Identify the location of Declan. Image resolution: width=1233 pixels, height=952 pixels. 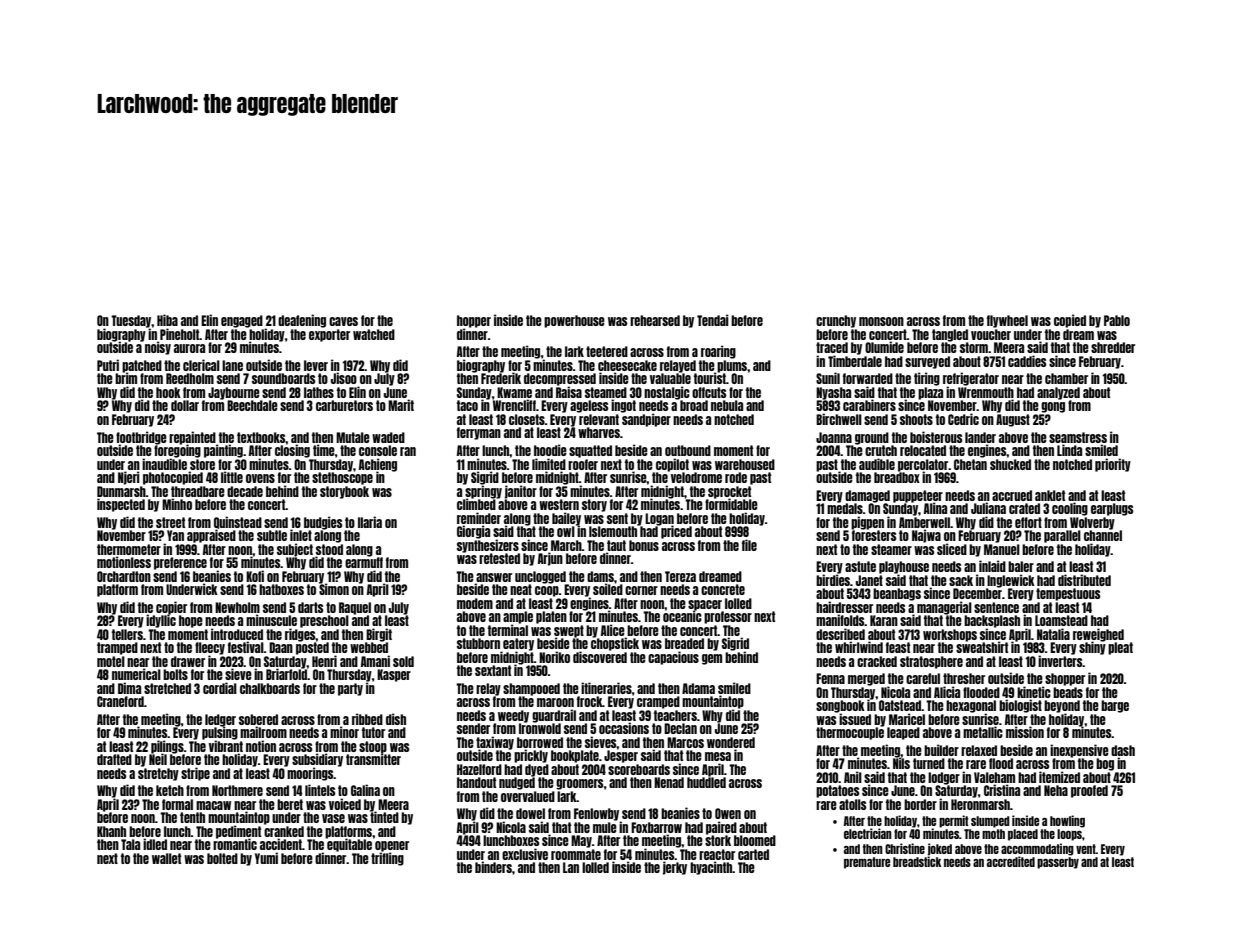
(680, 728).
